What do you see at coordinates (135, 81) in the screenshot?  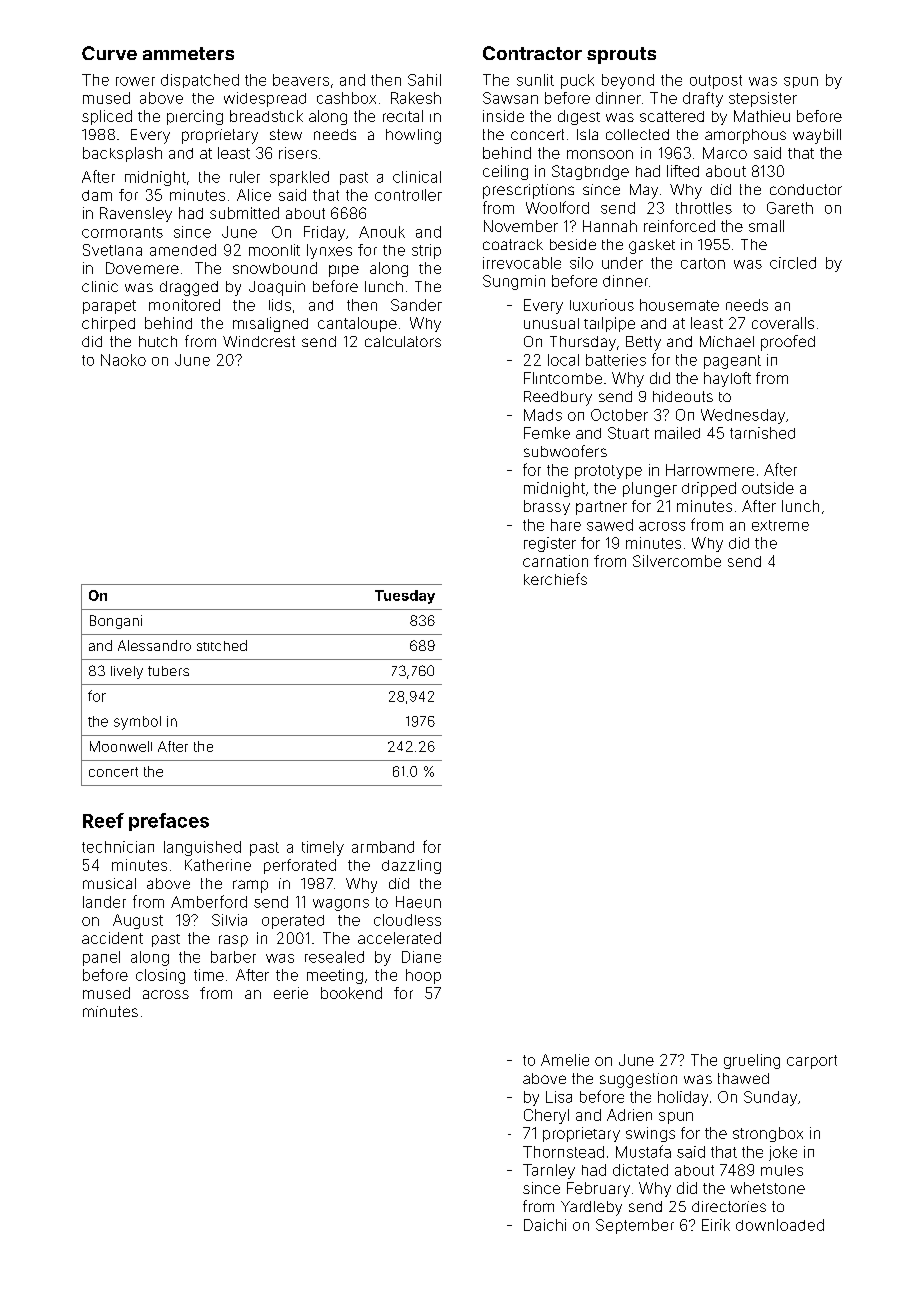 I see `rower` at bounding box center [135, 81].
